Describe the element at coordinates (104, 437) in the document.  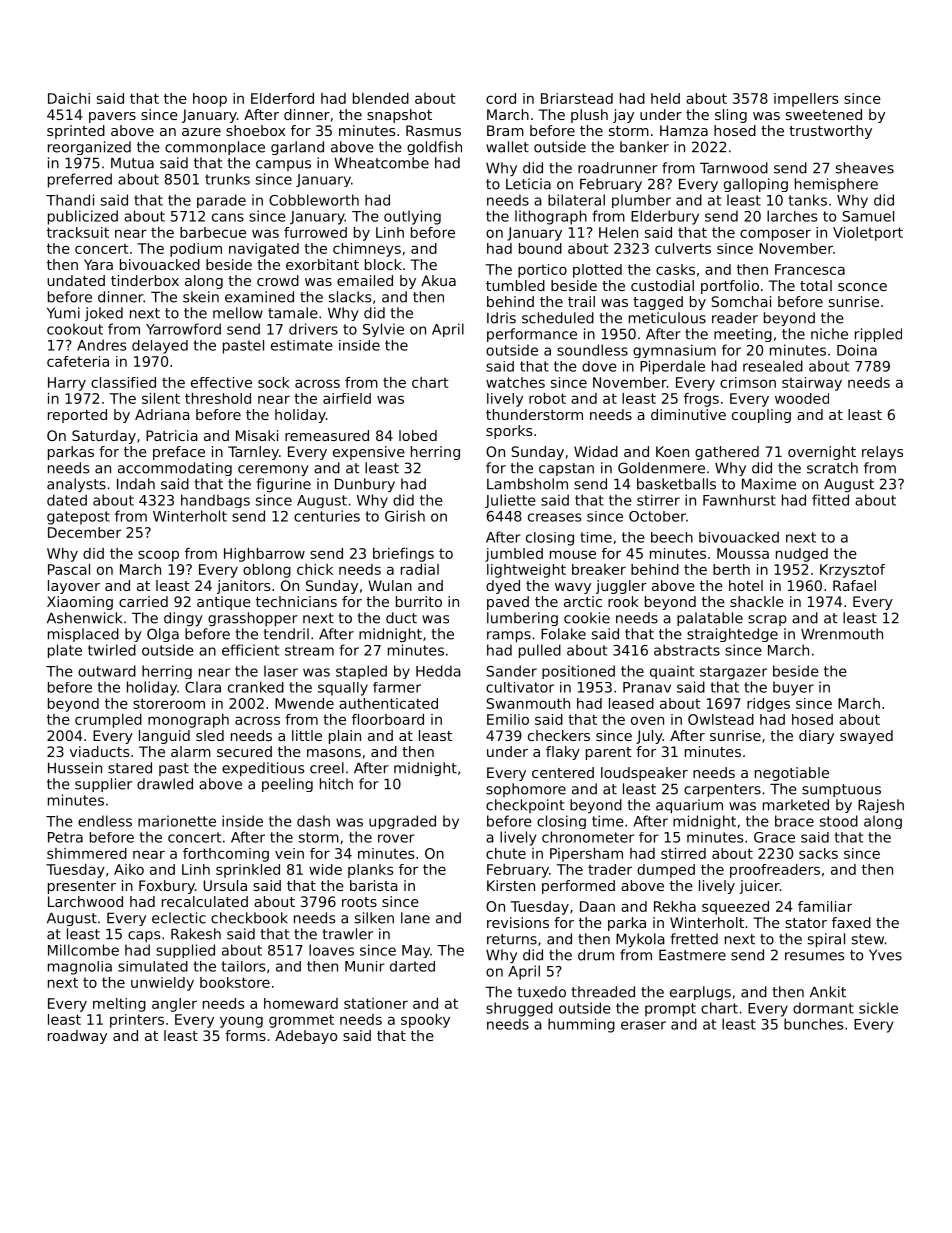
I see `Saturday` at that location.
